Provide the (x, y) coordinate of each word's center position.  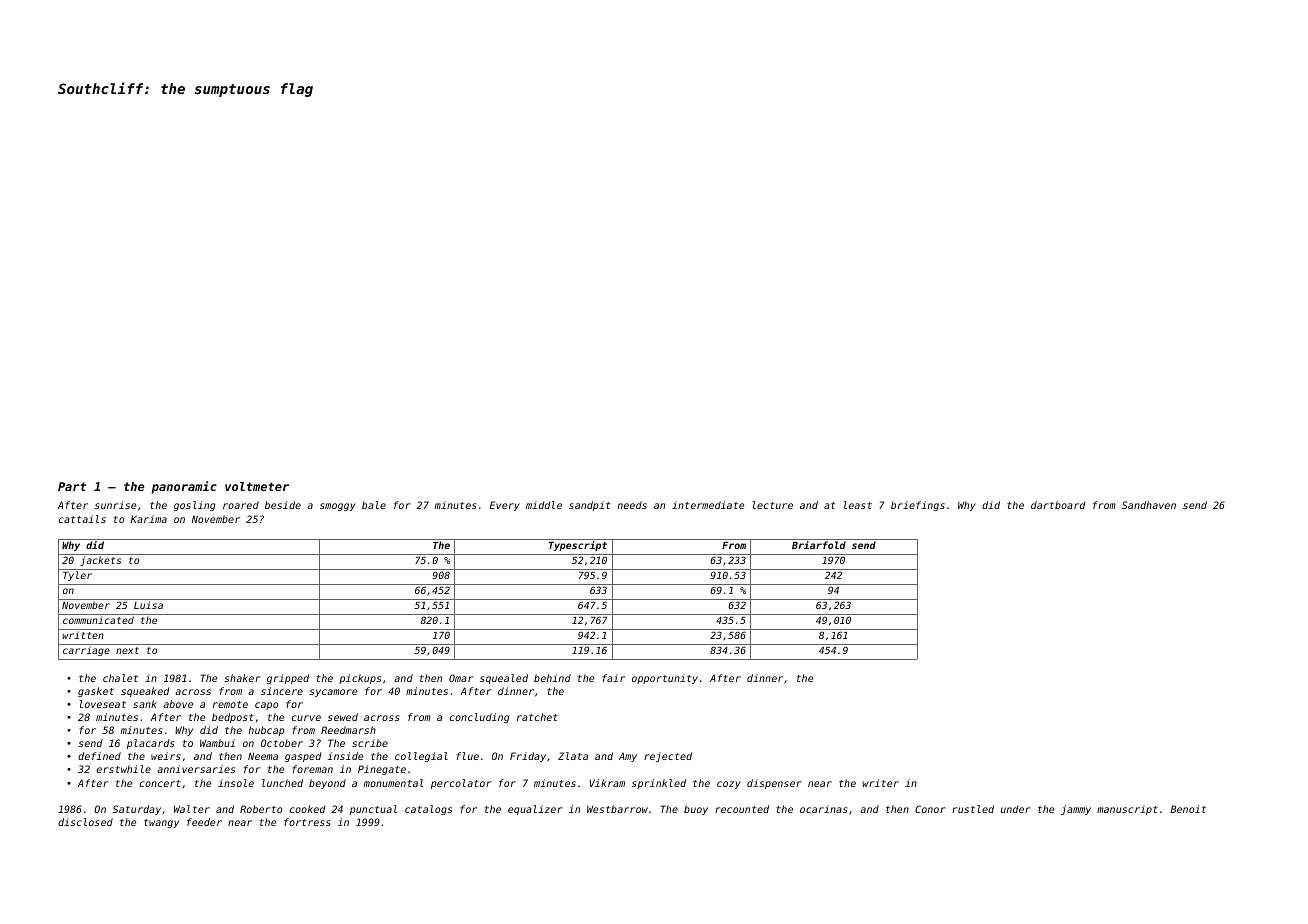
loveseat (102, 704)
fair (613, 678)
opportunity (665, 679)
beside (283, 505)
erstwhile (124, 769)
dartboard (1058, 505)
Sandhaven (1149, 505)
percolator (461, 784)
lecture (772, 505)
